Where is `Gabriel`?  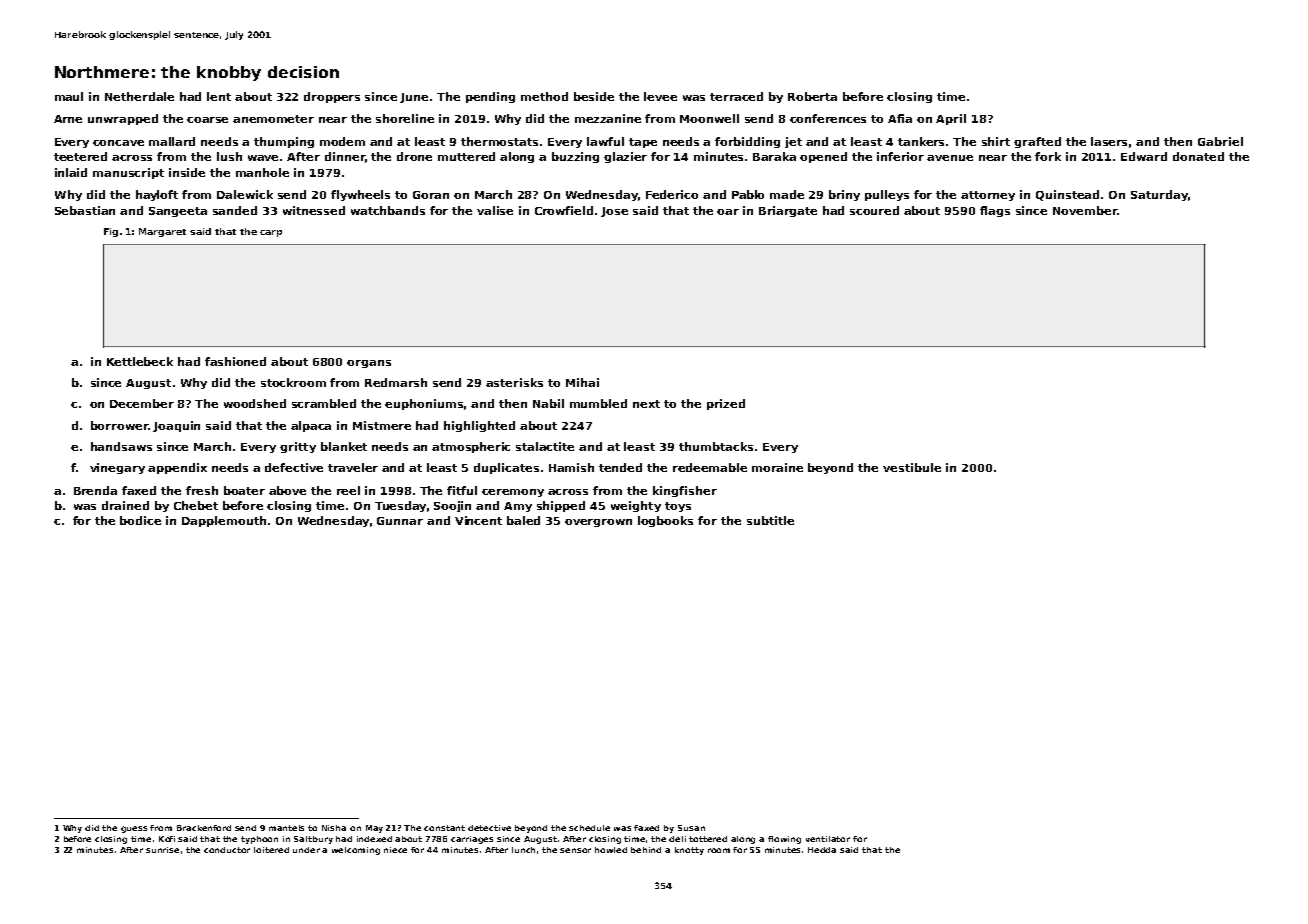 Gabriel is located at coordinates (1220, 141).
